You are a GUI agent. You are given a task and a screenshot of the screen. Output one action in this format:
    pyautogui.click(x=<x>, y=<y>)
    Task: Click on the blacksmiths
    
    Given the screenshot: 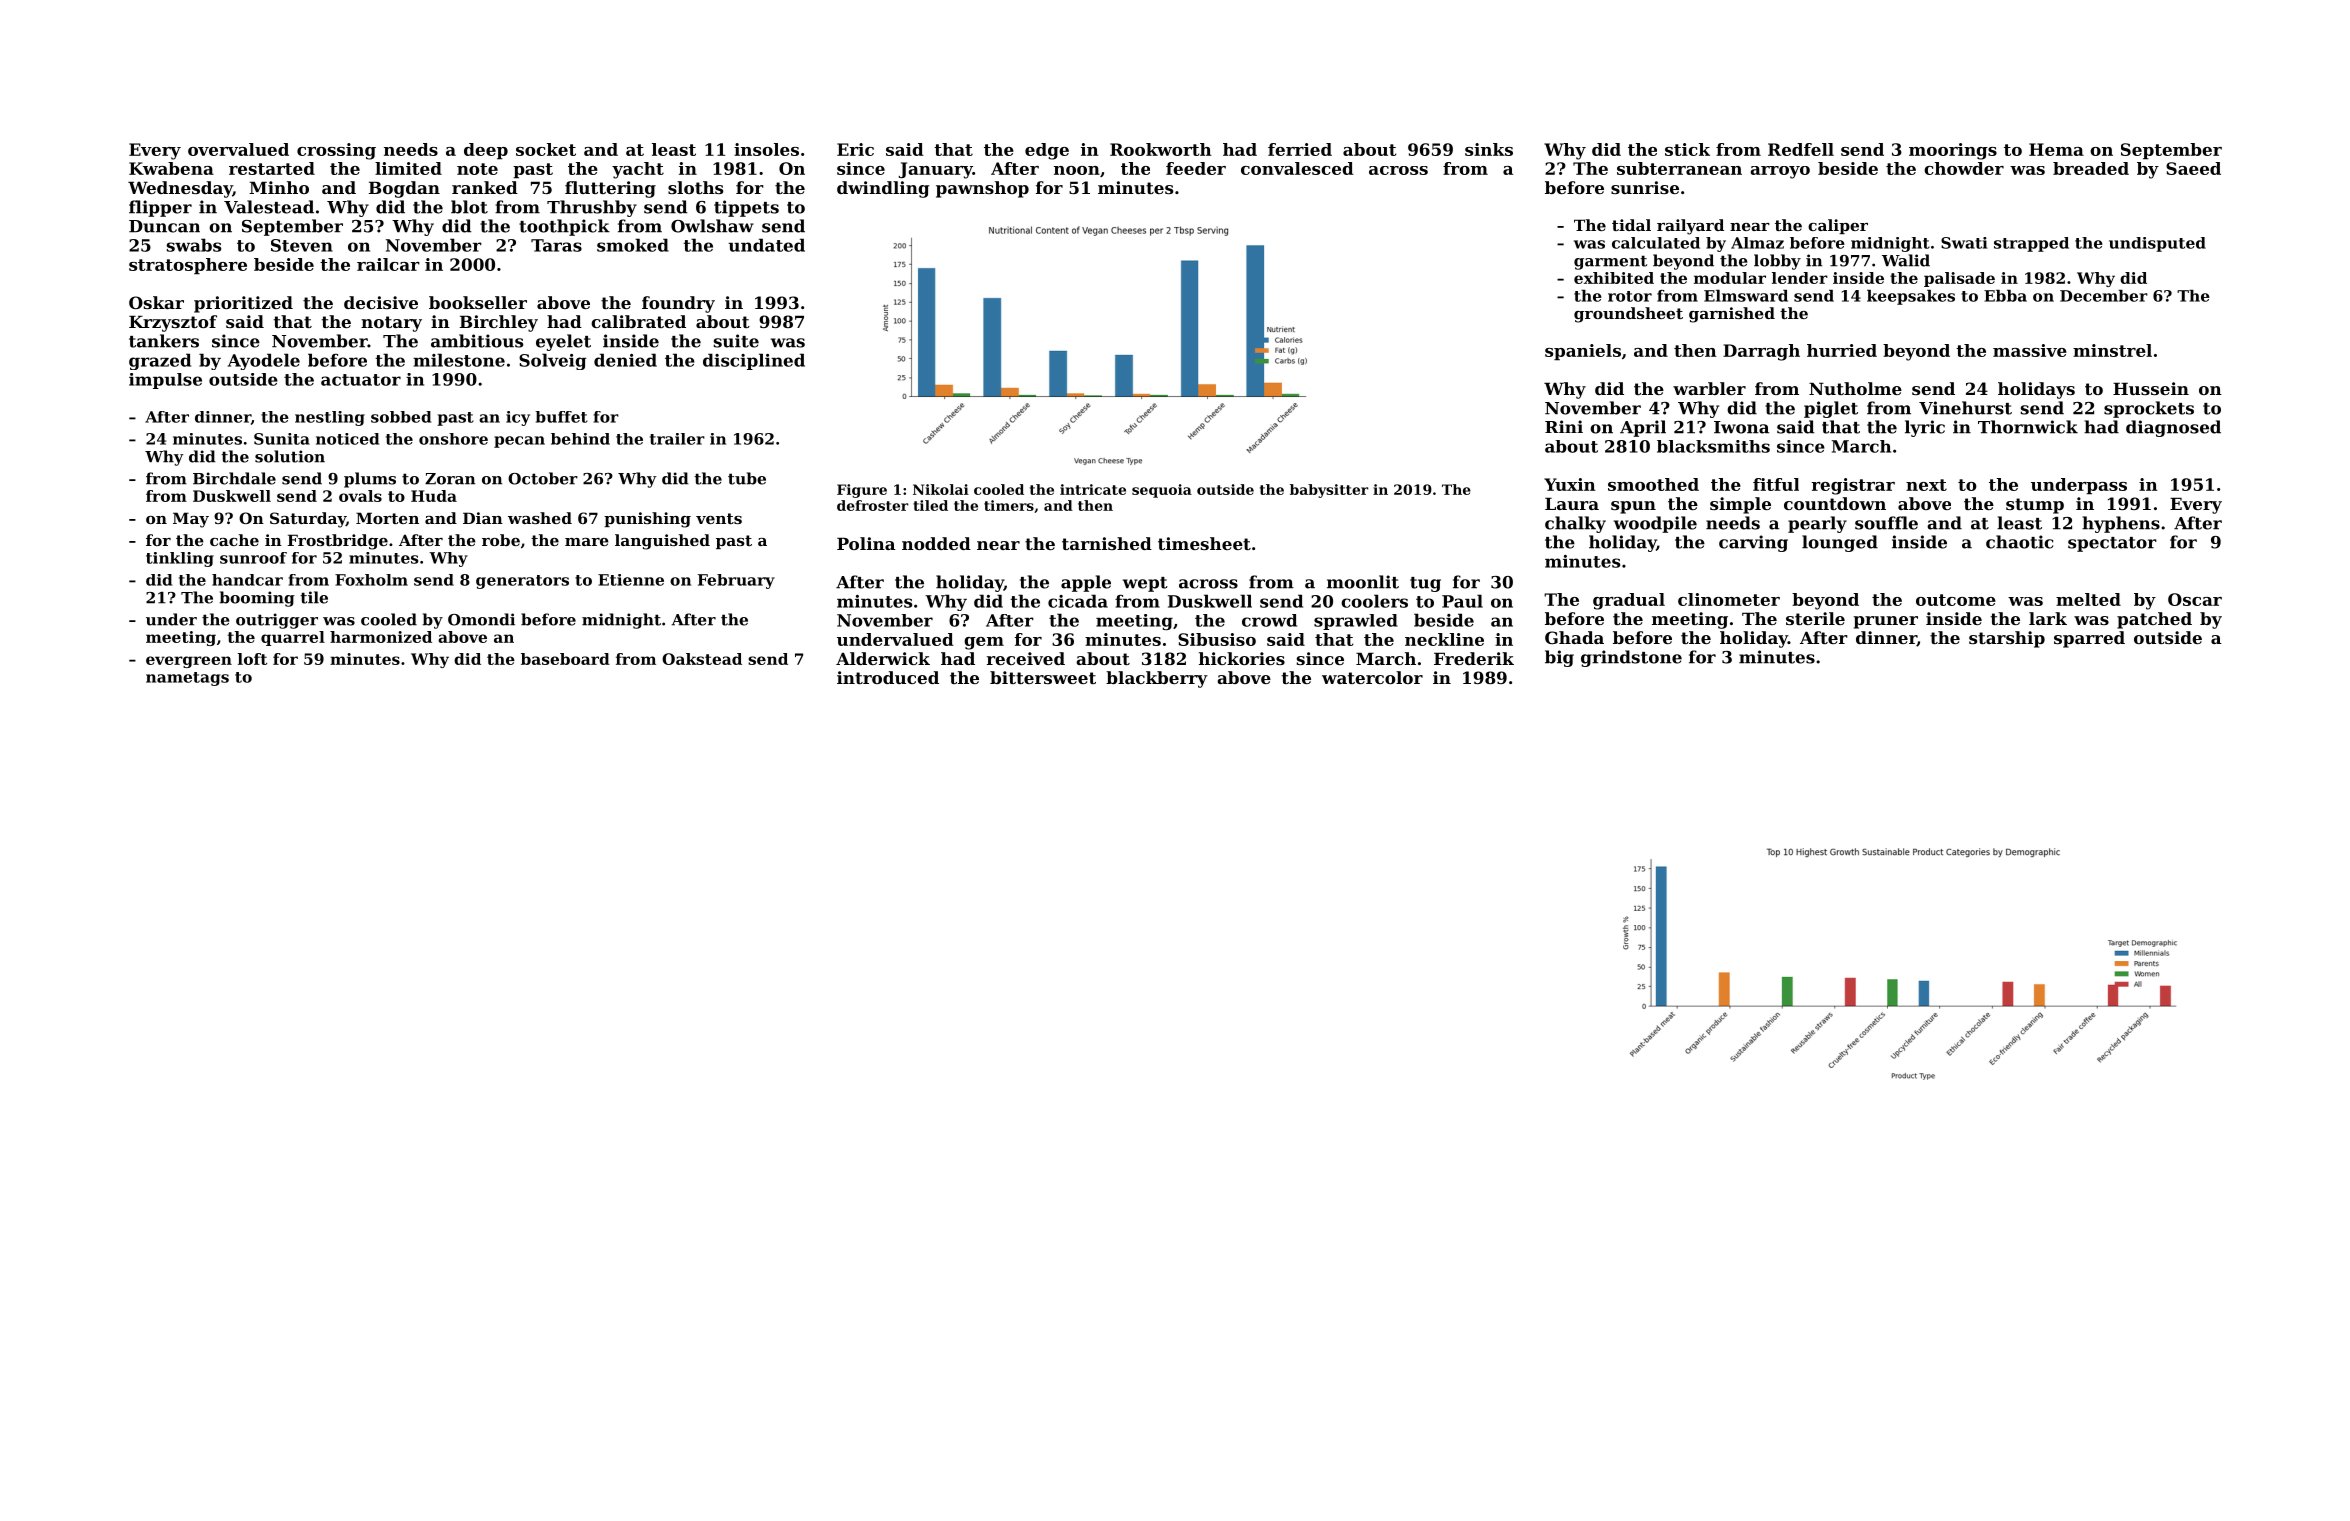 What is the action you would take?
    pyautogui.click(x=1713, y=446)
